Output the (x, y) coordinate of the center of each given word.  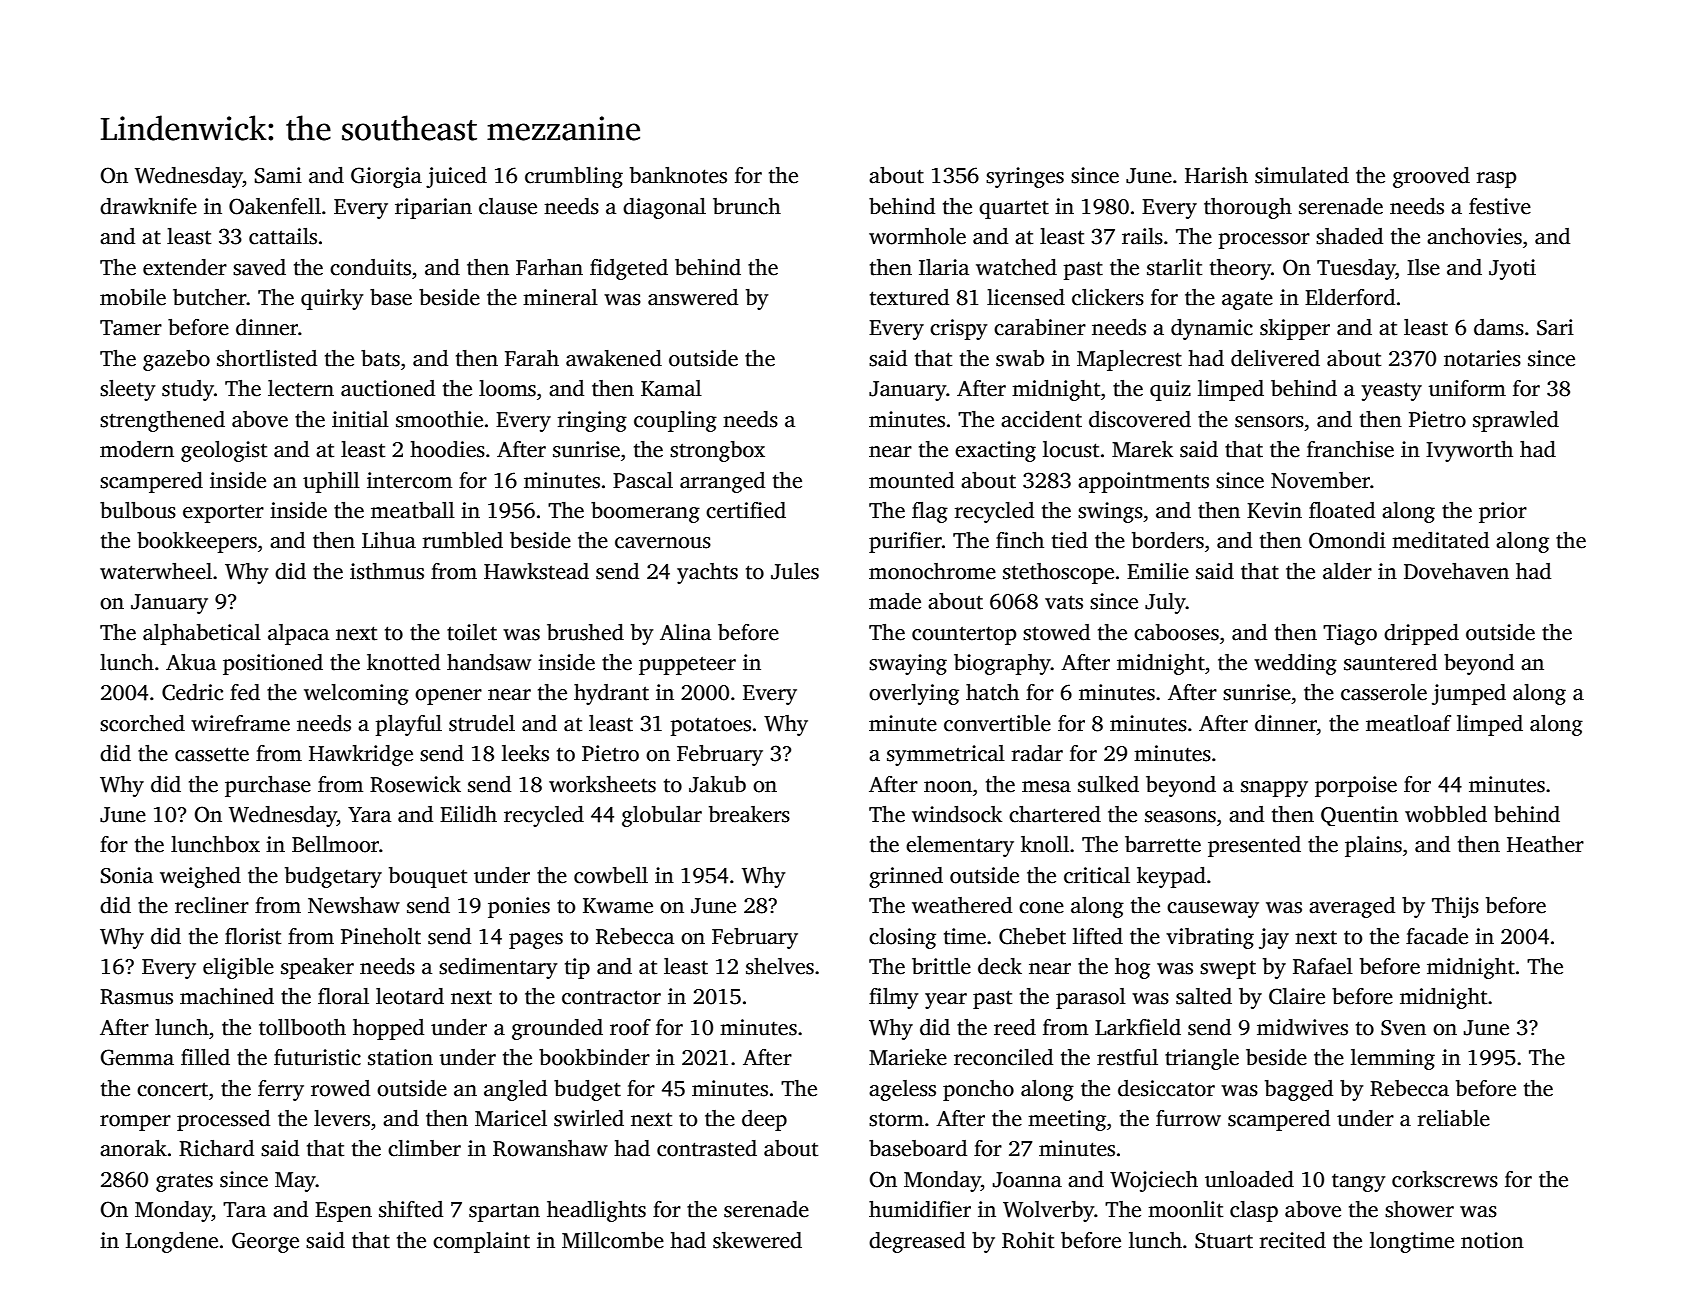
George (265, 1242)
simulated (1302, 175)
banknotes (678, 175)
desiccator (1166, 1088)
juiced (456, 177)
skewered (757, 1240)
